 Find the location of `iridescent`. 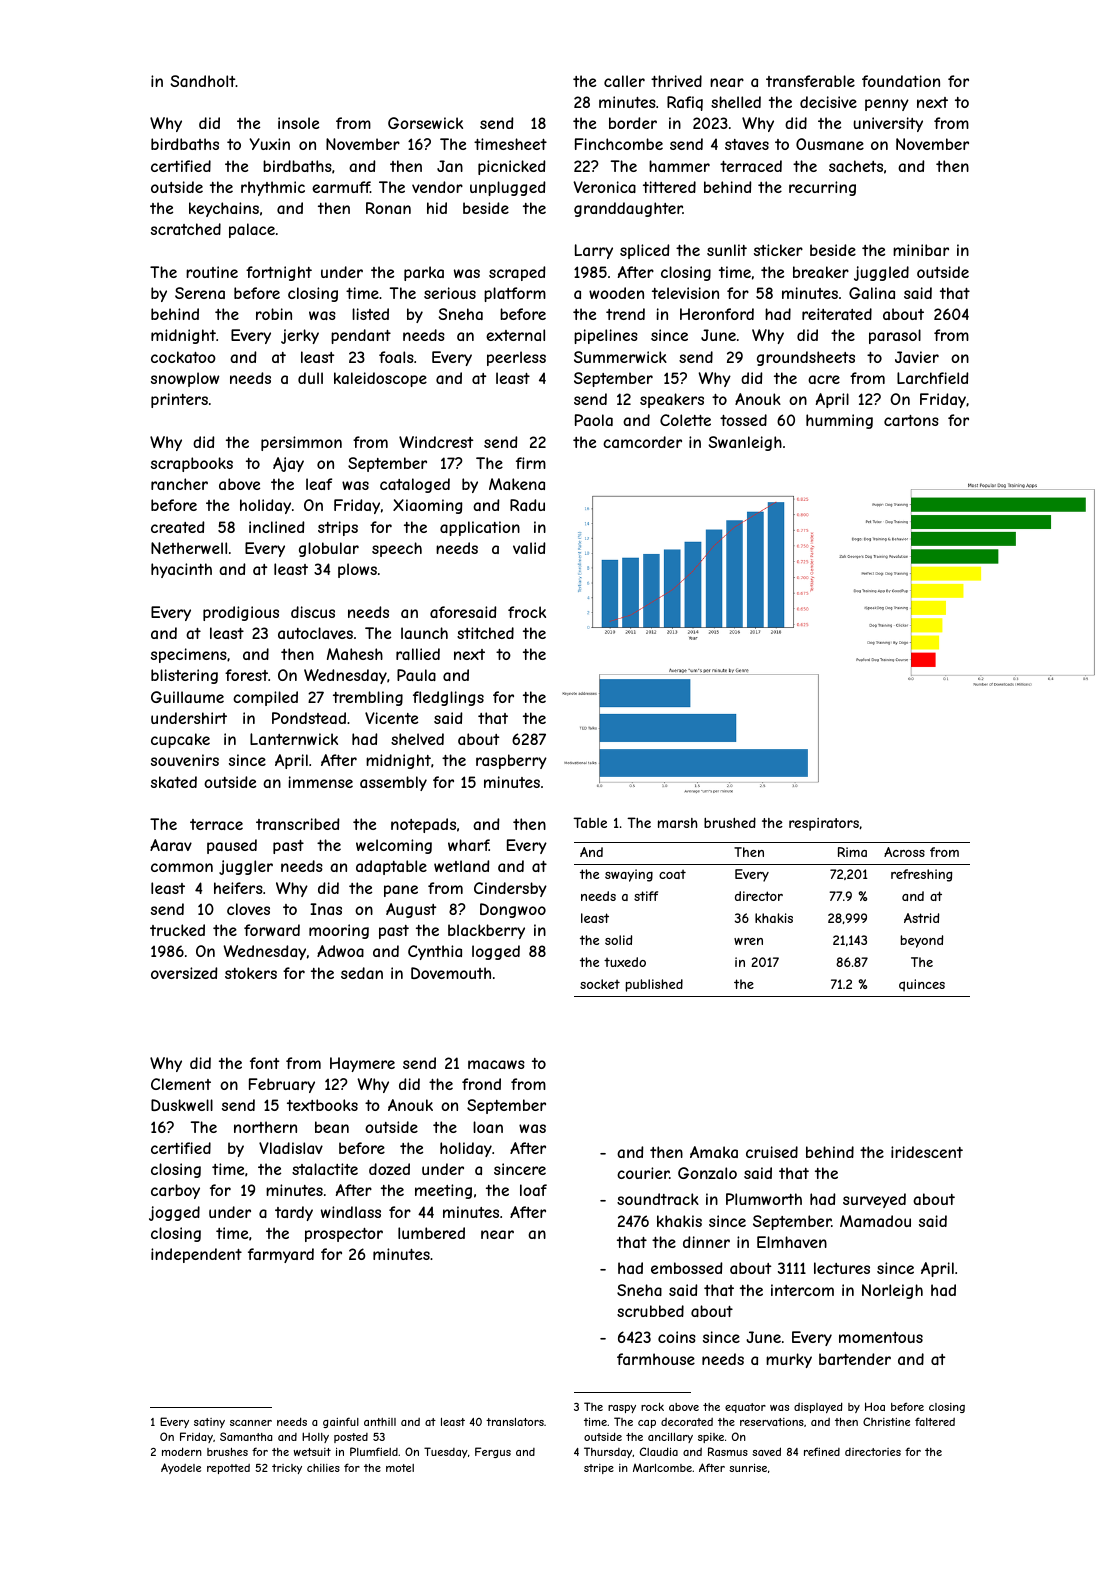

iridescent is located at coordinates (927, 1152).
